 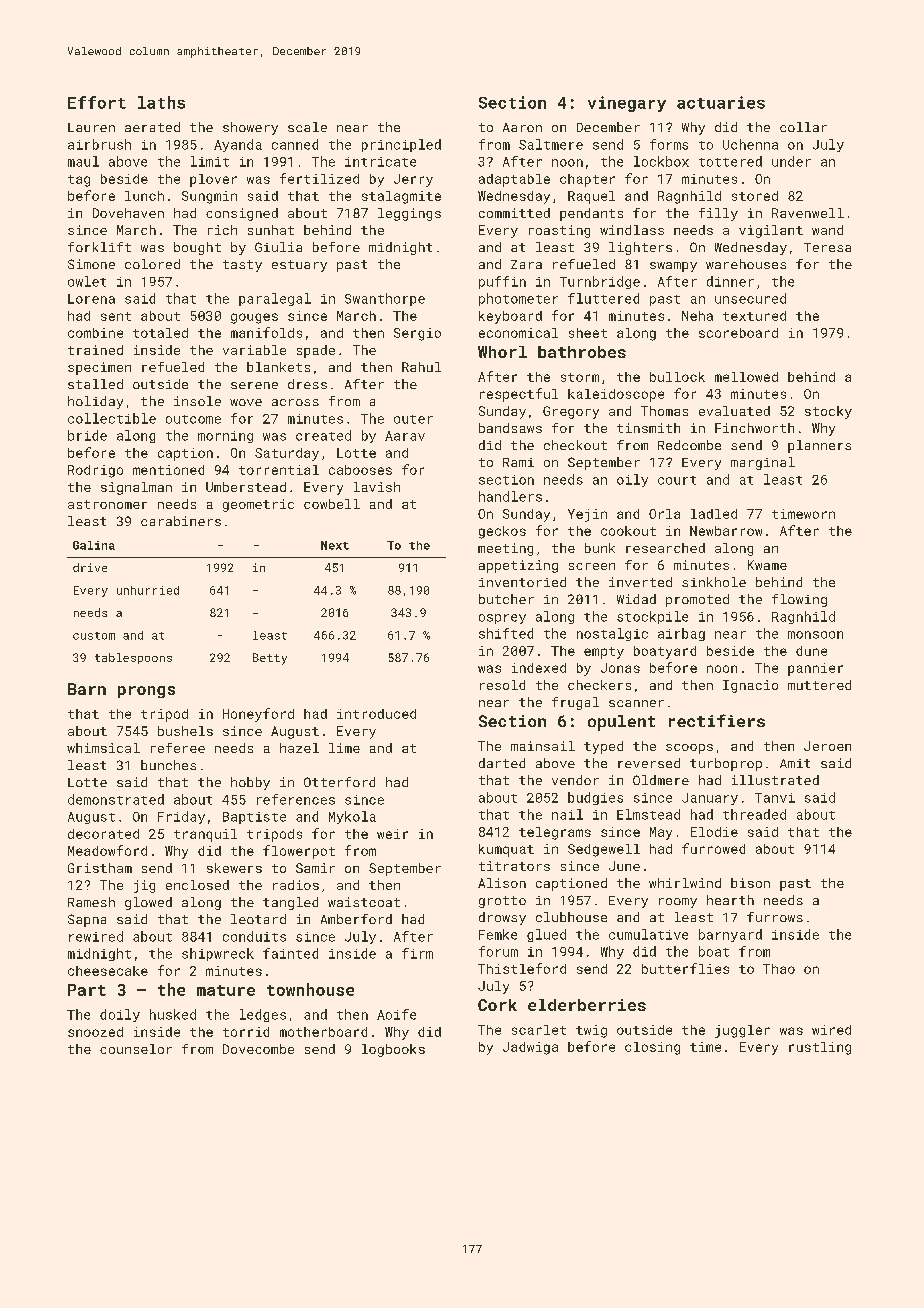 I want to click on Next, so click(x=335, y=545).
